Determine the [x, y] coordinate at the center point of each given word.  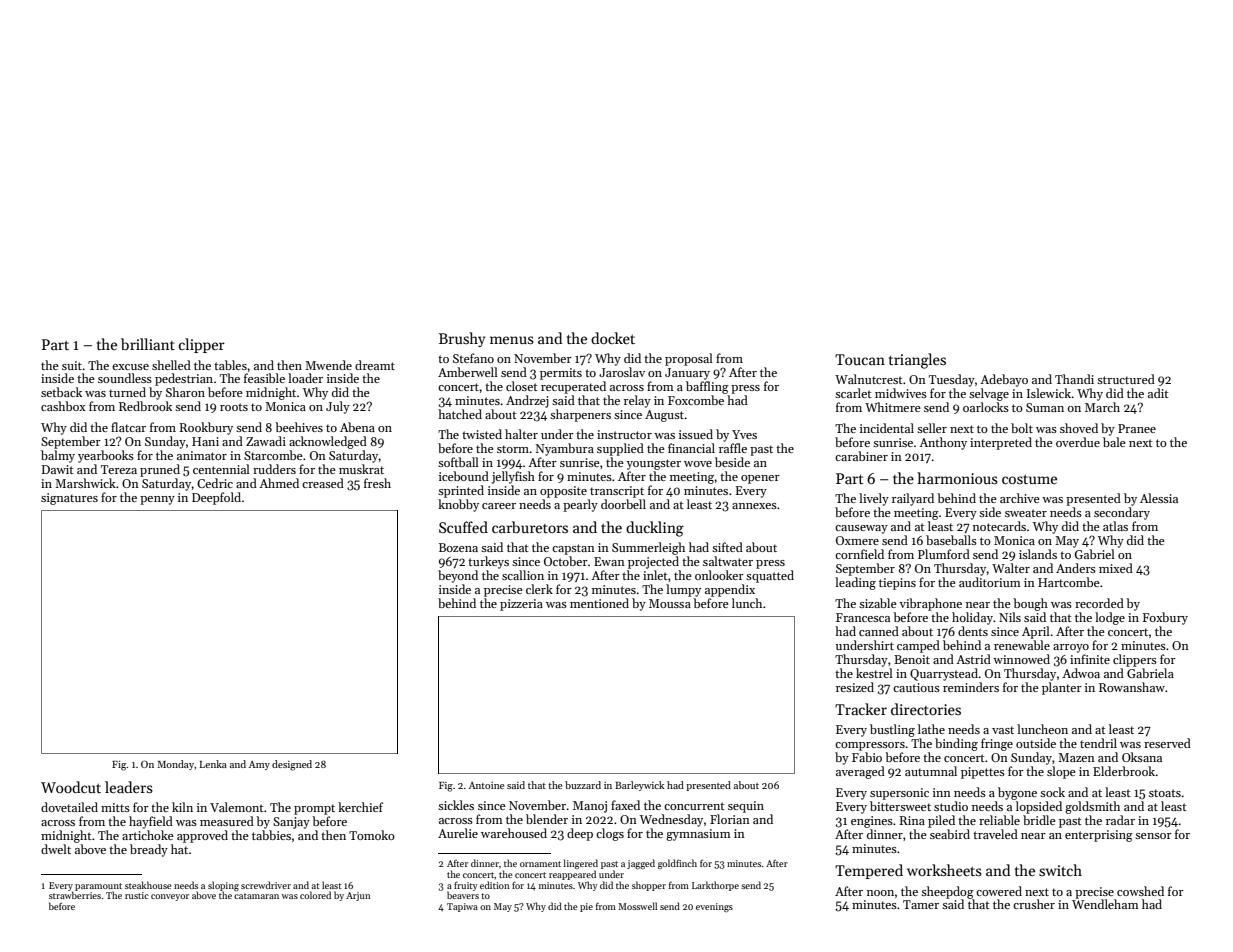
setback [61, 392]
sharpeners [580, 415]
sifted [727, 547]
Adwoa [1081, 673]
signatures [69, 499]
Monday [175, 765]
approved [202, 836]
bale [1114, 442]
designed [292, 765]
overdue [1078, 442]
